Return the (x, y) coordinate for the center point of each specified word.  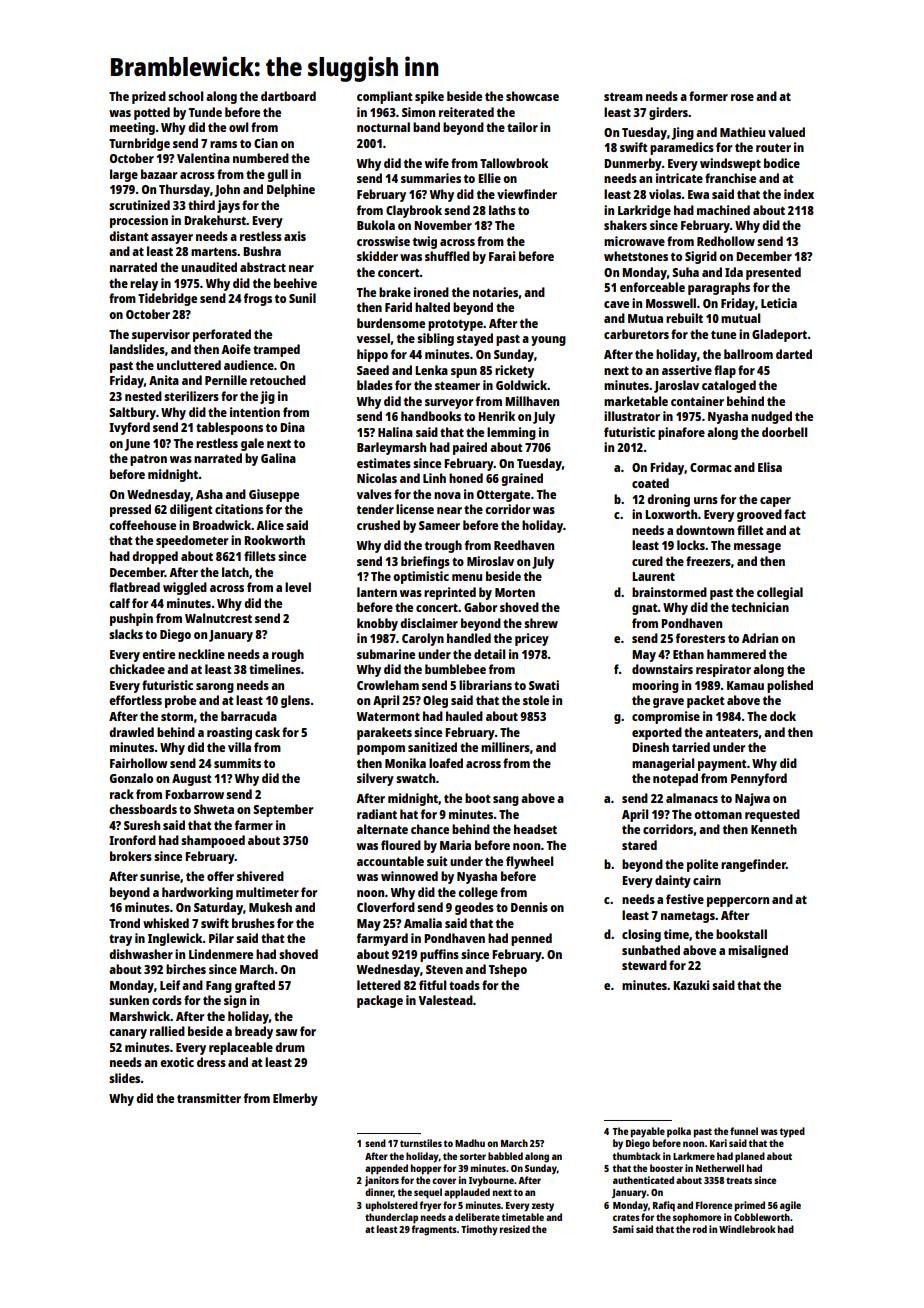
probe (180, 701)
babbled (505, 1156)
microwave (634, 241)
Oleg (435, 701)
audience (249, 365)
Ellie (489, 178)
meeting (132, 128)
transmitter (209, 1098)
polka (679, 1132)
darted (794, 354)
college (478, 893)
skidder (377, 256)
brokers (131, 856)
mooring (655, 686)
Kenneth (774, 829)
